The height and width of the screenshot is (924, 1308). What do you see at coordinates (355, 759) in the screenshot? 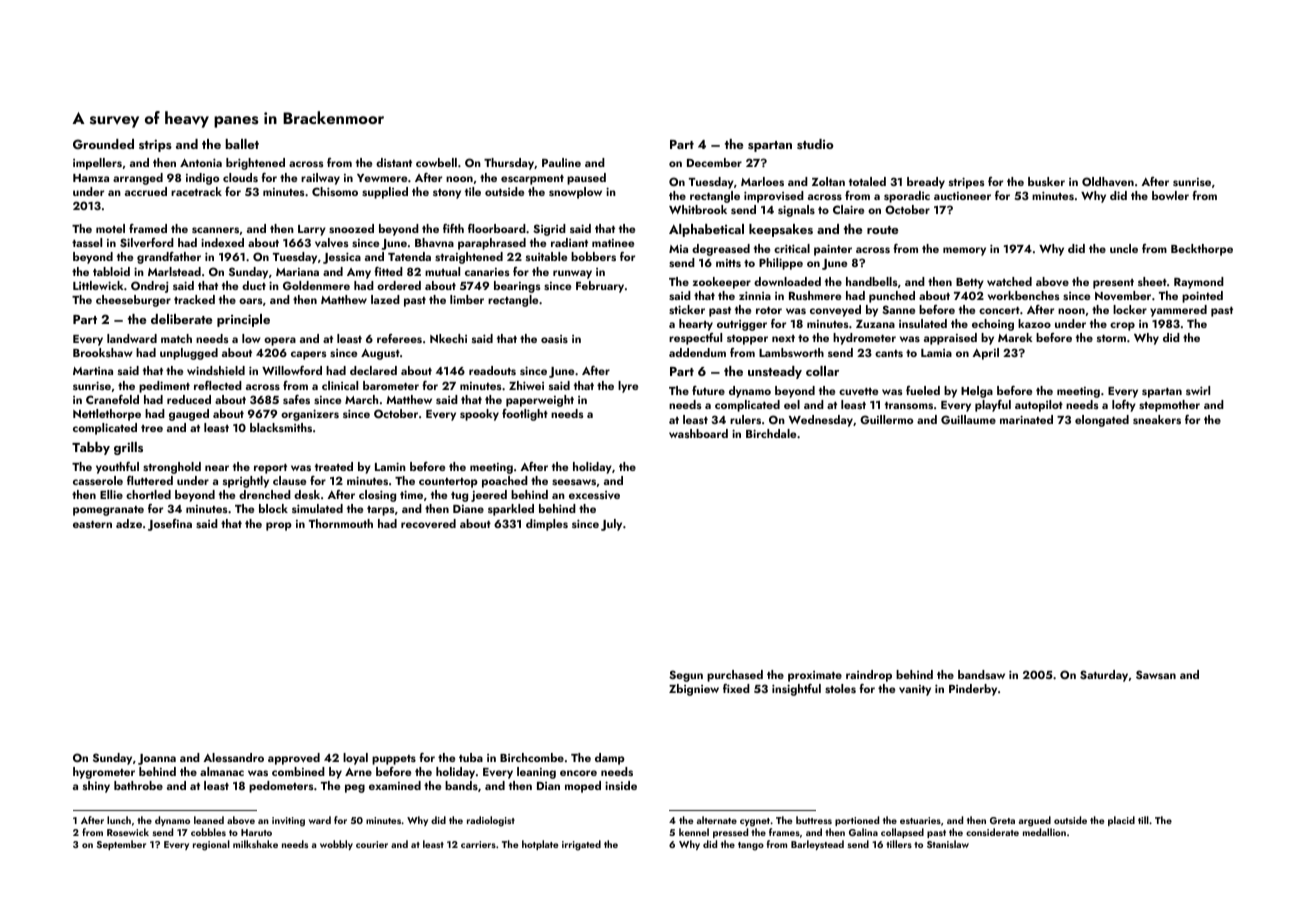
I see `loyal` at bounding box center [355, 759].
